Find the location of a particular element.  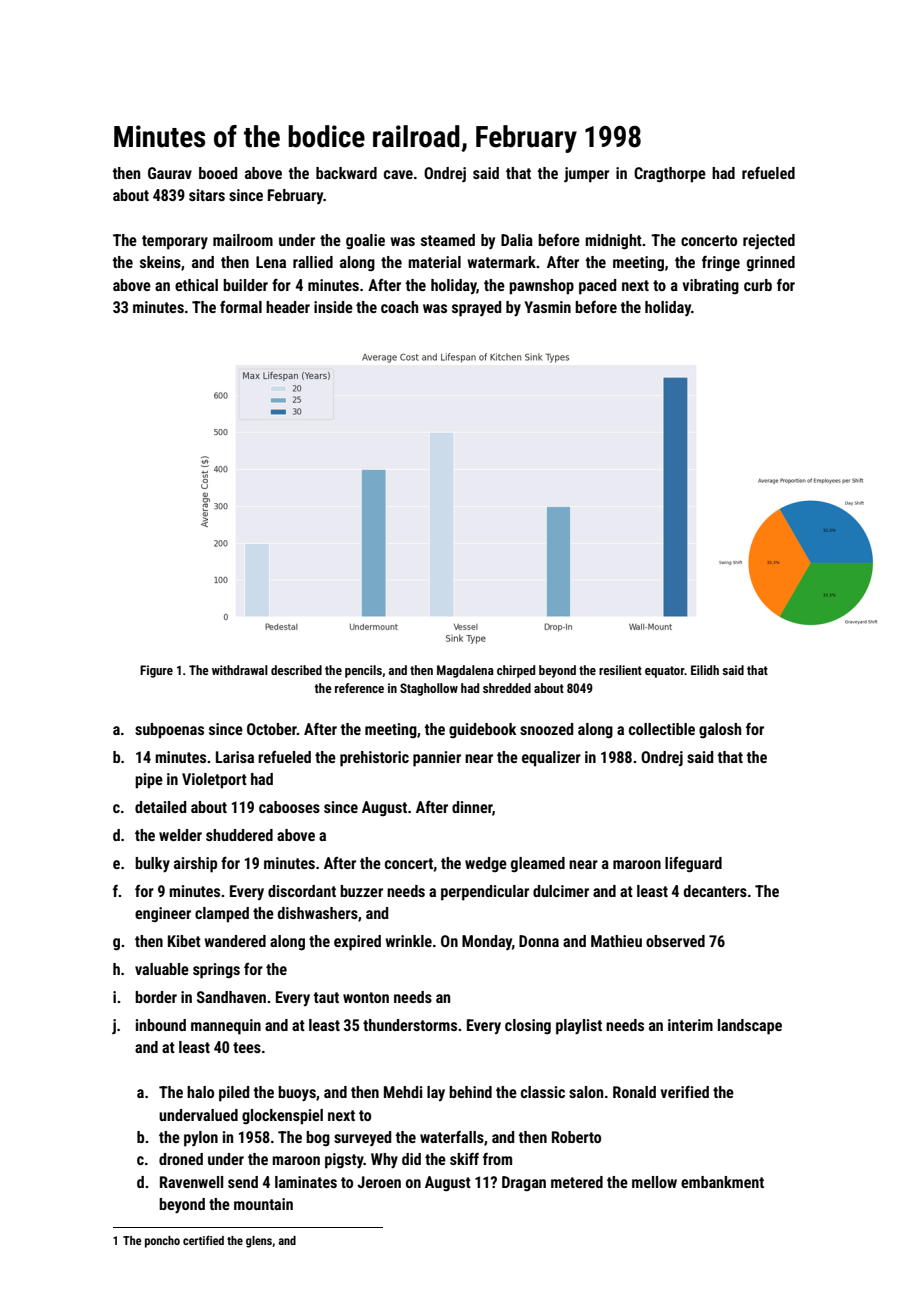

shuddered is located at coordinates (239, 835).
